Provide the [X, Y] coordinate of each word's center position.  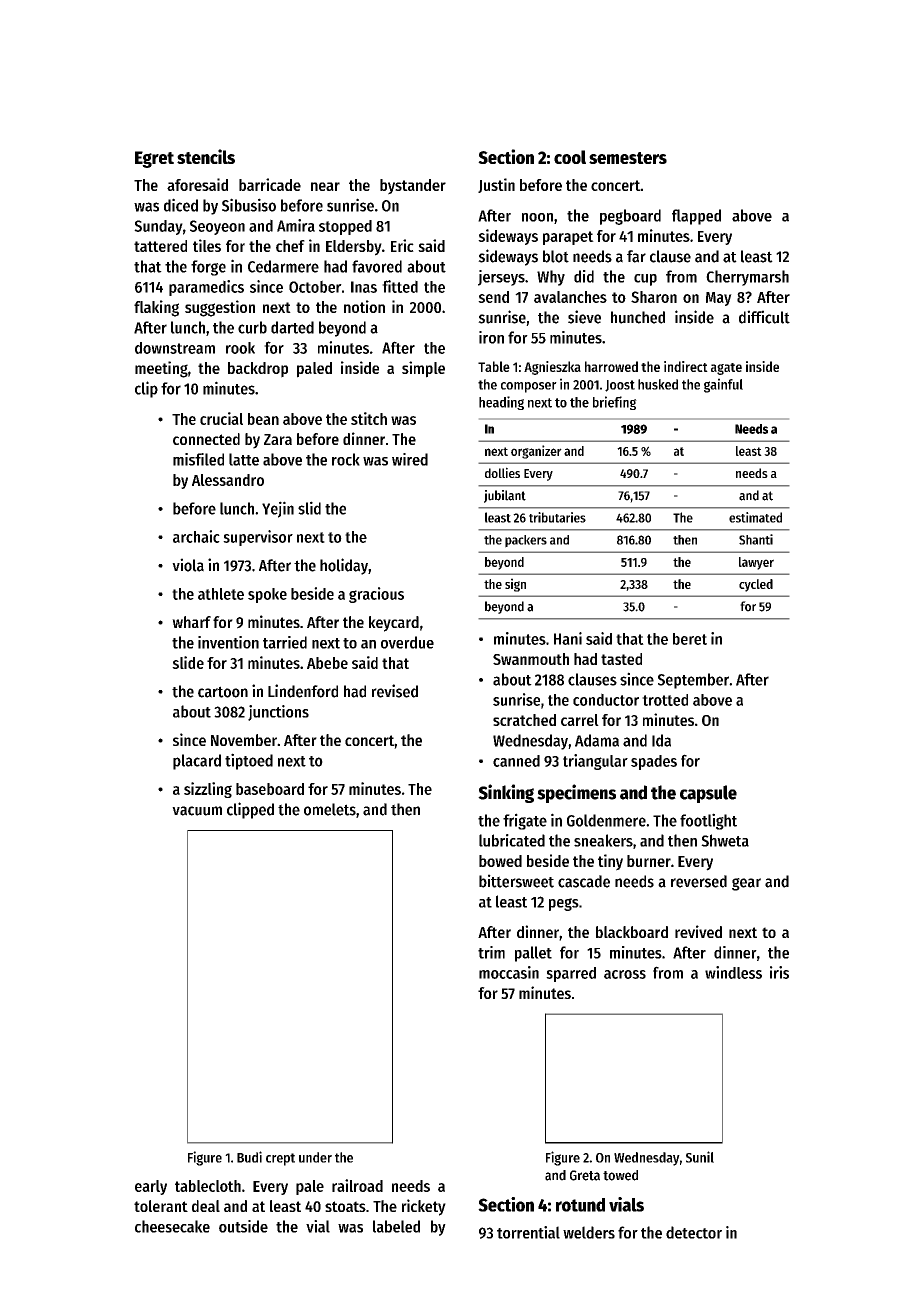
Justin [496, 185]
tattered [160, 246]
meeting [161, 369]
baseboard [270, 789]
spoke [267, 595]
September [693, 681]
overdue [407, 642]
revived [698, 931]
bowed [500, 861]
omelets [330, 809]
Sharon [654, 297]
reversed [699, 881]
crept [280, 1159]
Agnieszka [552, 368]
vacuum [197, 811]
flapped [696, 217]
